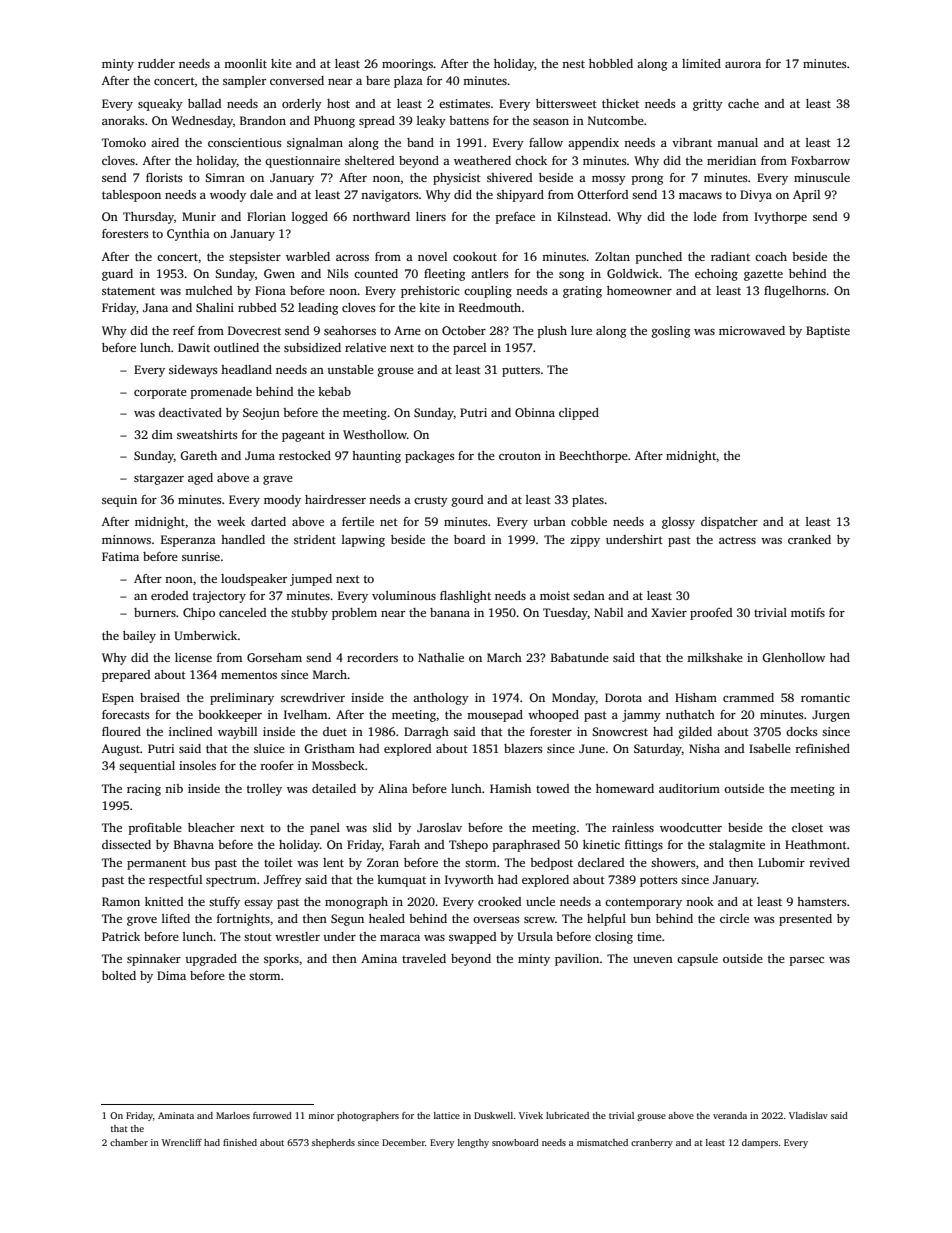 The width and height of the page is (952, 1233). Describe the element at coordinates (571, 276) in the page. I see `song` at that location.
